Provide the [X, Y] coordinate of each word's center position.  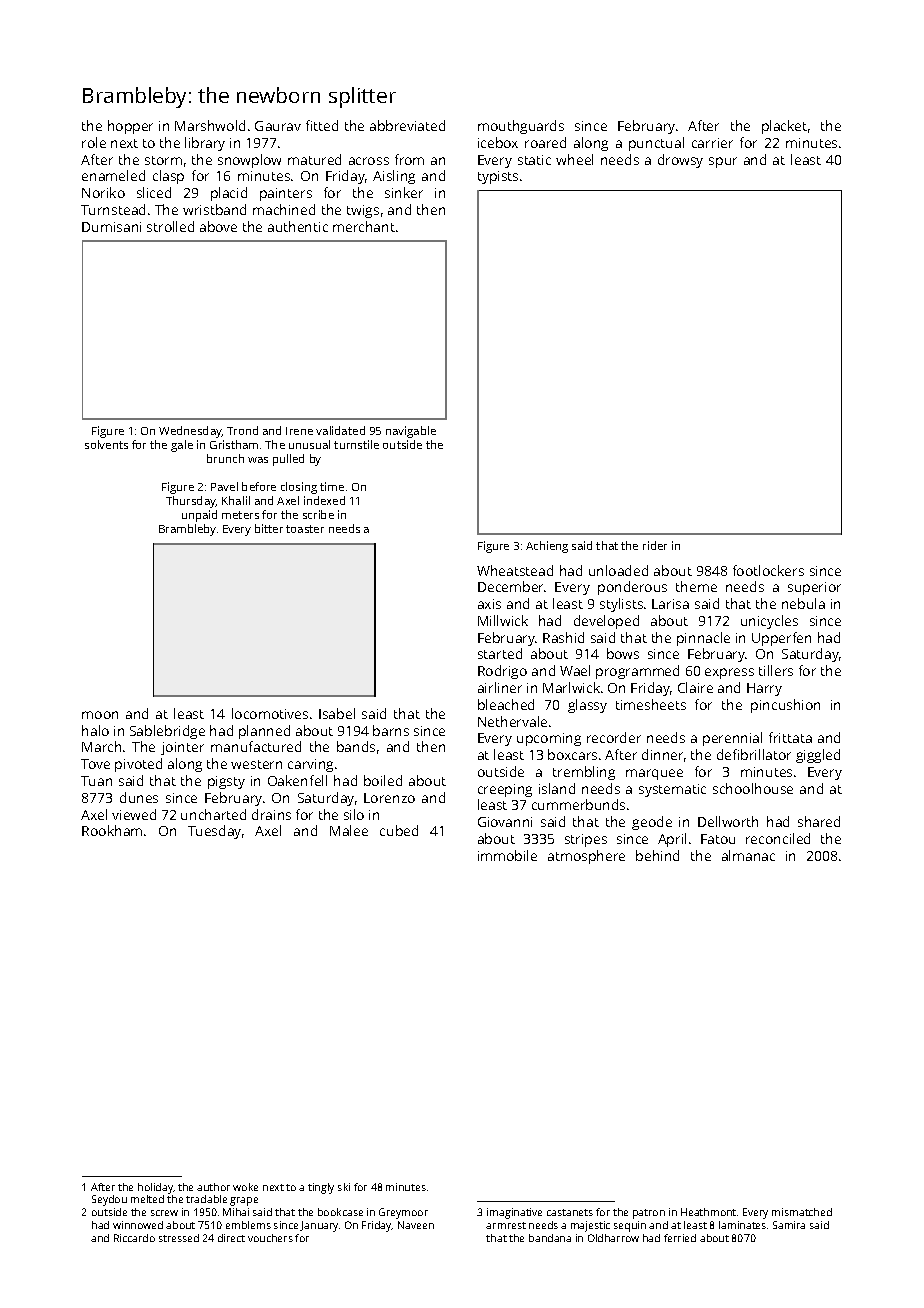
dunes [139, 797]
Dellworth [728, 821]
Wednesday [190, 432]
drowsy [680, 161]
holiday [156, 1188]
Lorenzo [389, 798]
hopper [130, 127]
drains [271, 814]
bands [356, 746]
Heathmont [708, 1212]
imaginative [514, 1213]
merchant [364, 226]
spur [723, 162]
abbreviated [407, 125]
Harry [764, 689]
